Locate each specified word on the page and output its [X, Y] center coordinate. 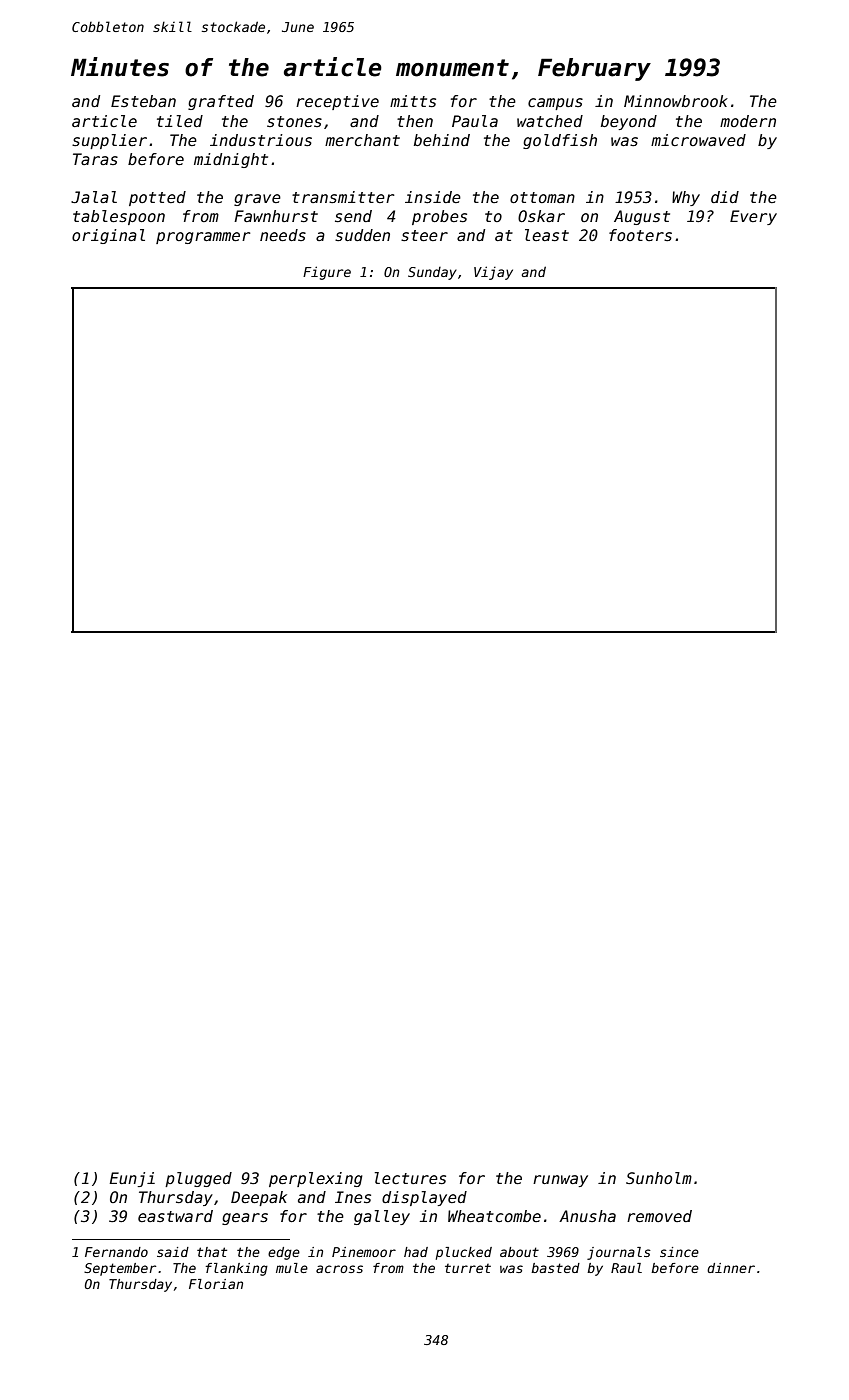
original [108, 236]
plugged [198, 1179]
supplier [109, 141]
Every [753, 217]
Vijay [493, 273]
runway [560, 1181]
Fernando [116, 1252]
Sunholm [659, 1178]
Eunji [132, 1179]
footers [640, 235]
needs [283, 235]
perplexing [316, 1179]
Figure [327, 273]
